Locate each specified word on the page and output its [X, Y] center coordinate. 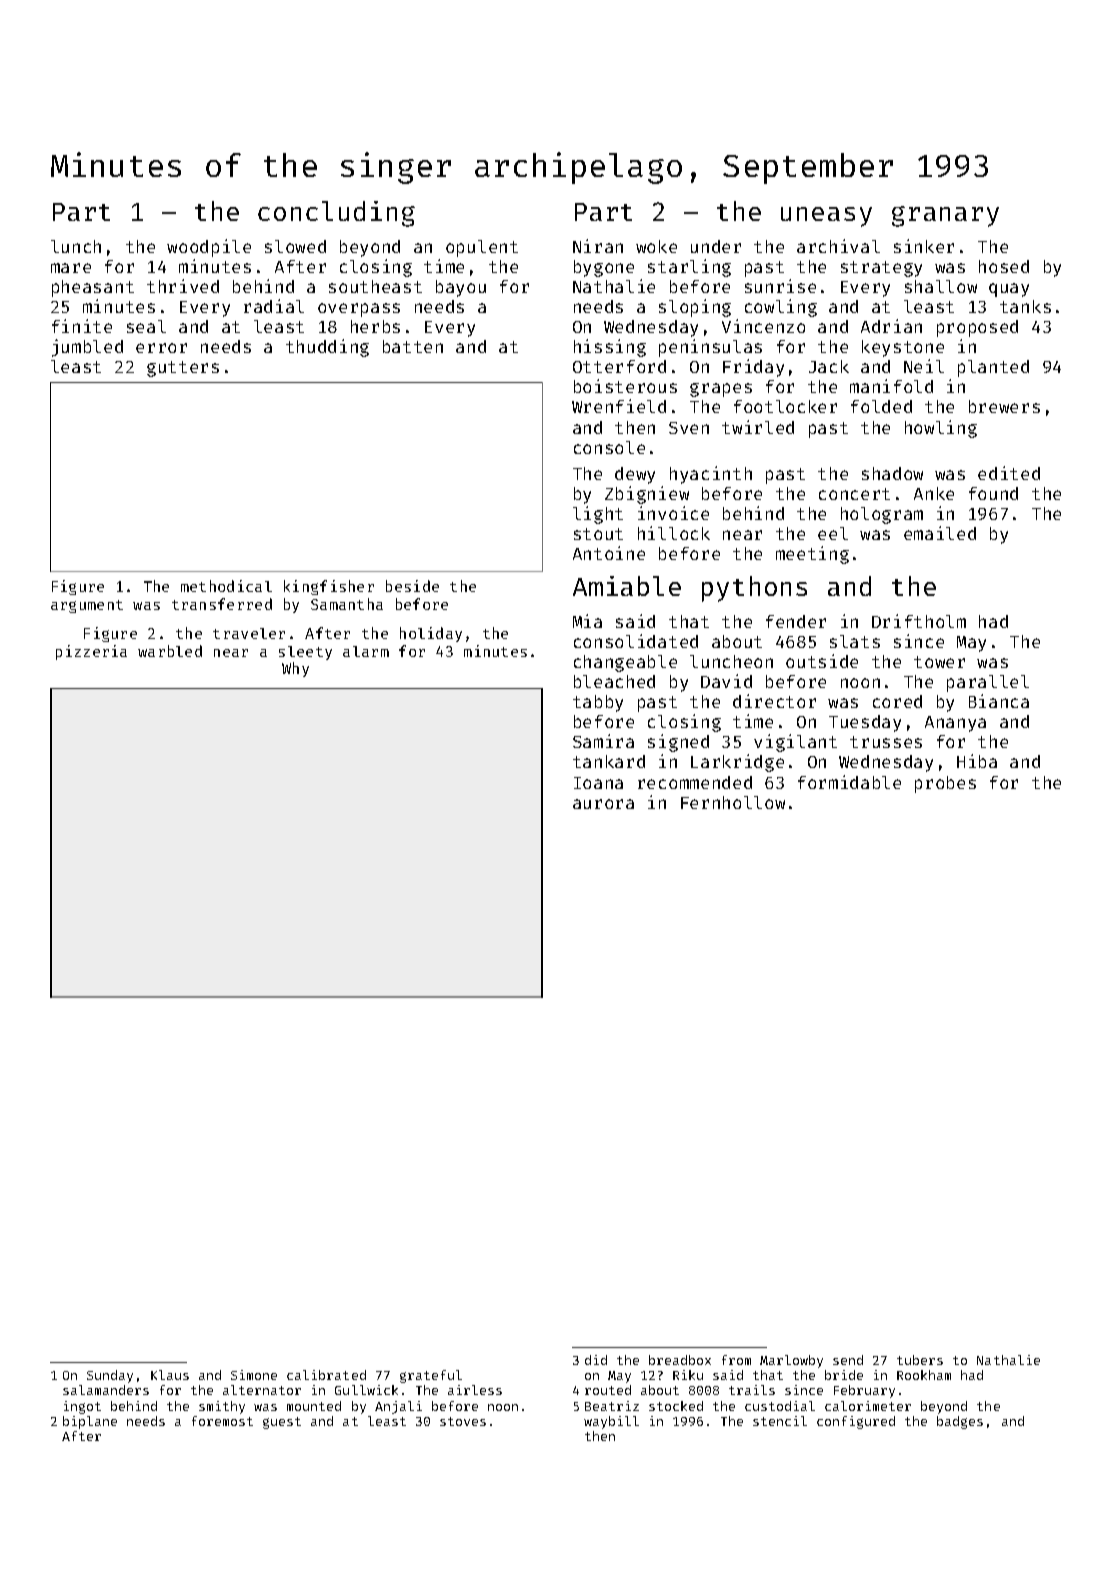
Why [295, 669]
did [596, 1360]
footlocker [785, 406]
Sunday [110, 1376]
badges [960, 1422]
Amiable [627, 586]
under [716, 246]
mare [71, 268]
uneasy [826, 217]
